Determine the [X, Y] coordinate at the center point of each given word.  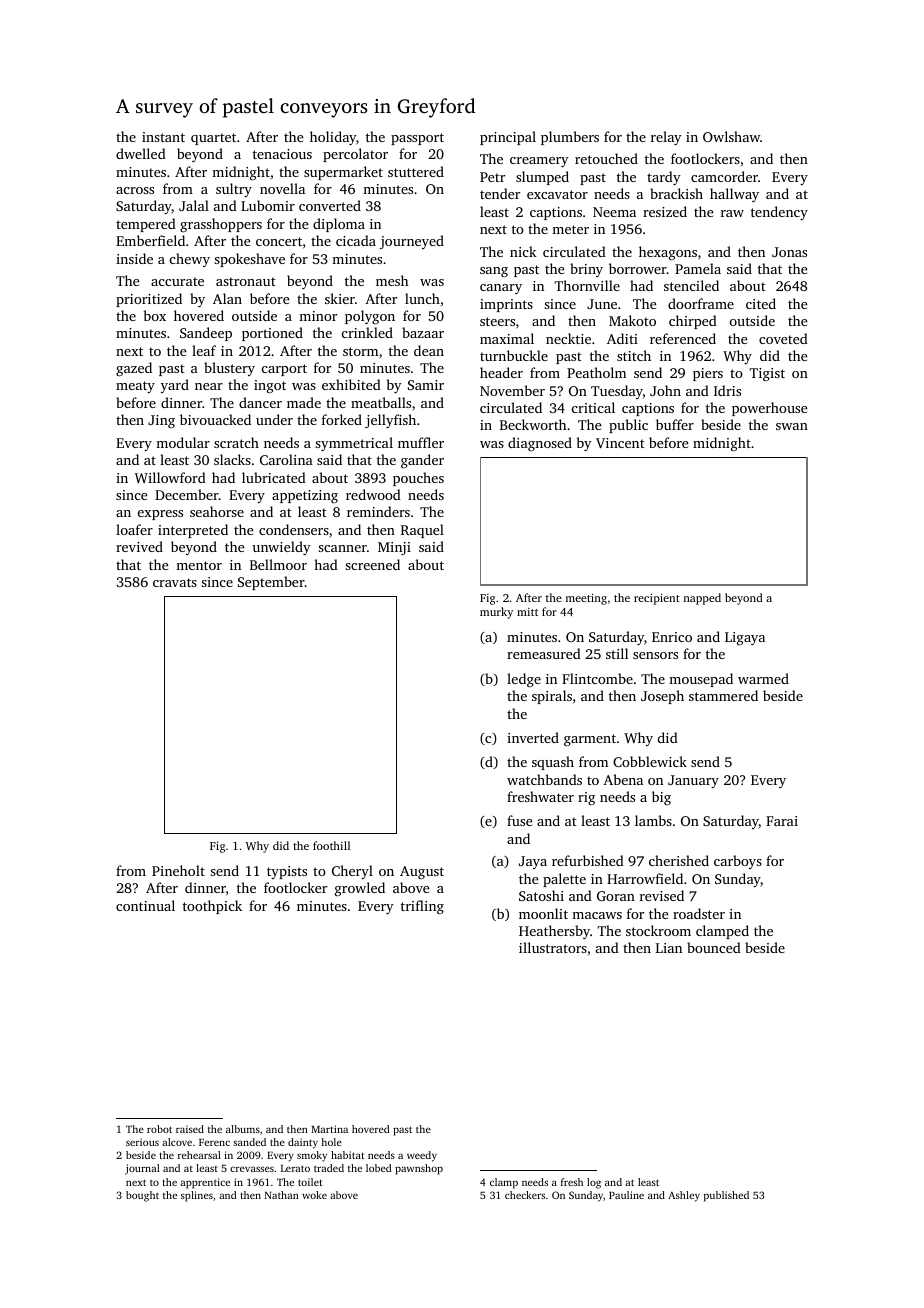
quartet [213, 139]
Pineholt [178, 870]
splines [197, 1196]
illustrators [553, 947]
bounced [714, 947]
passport [417, 139]
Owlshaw [731, 136]
